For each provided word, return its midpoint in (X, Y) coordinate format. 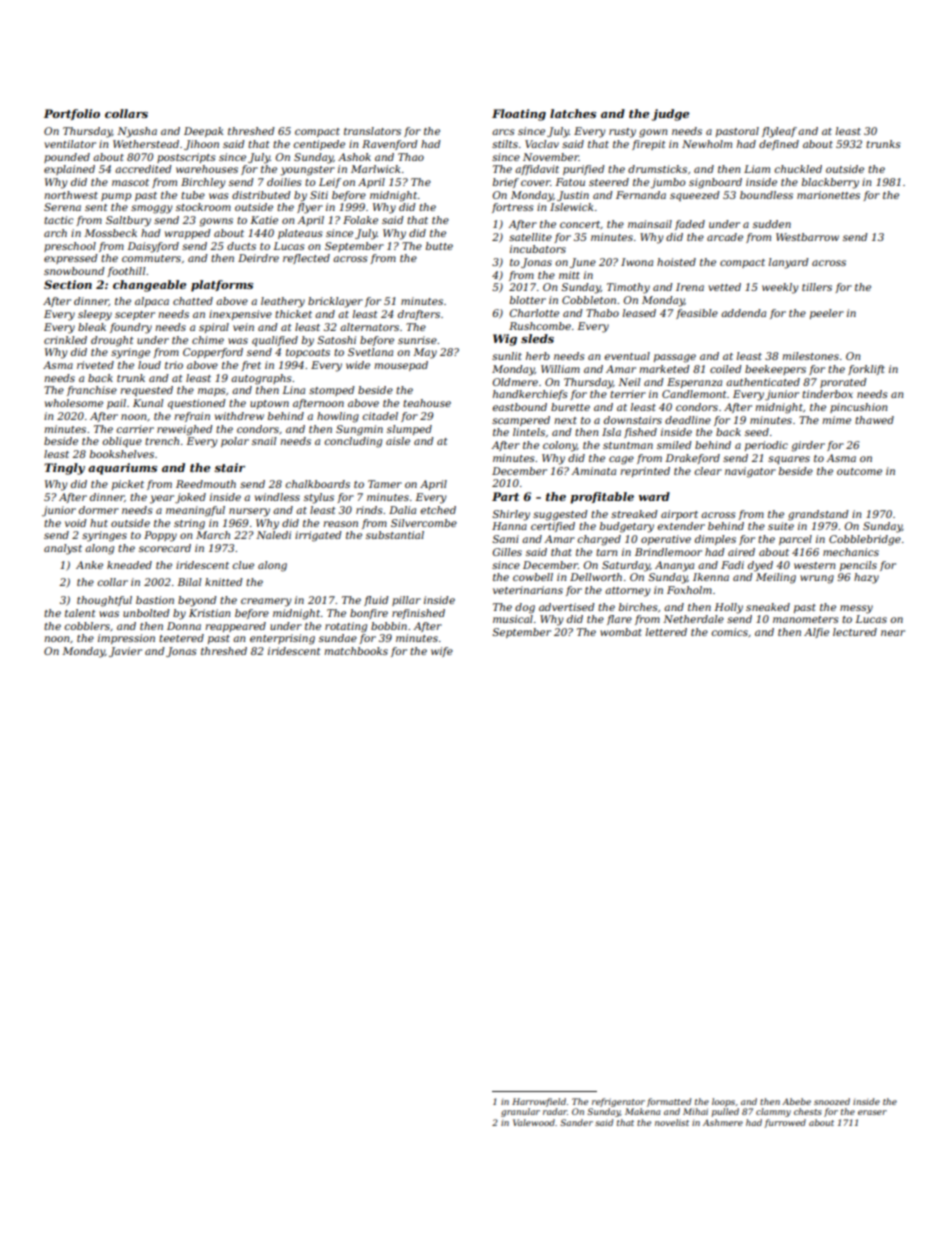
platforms (222, 286)
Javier (125, 652)
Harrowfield (539, 1102)
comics (729, 632)
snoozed (832, 1101)
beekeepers (775, 370)
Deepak (203, 132)
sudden (772, 224)
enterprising (282, 639)
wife (442, 652)
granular (520, 1112)
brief (506, 183)
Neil (629, 382)
